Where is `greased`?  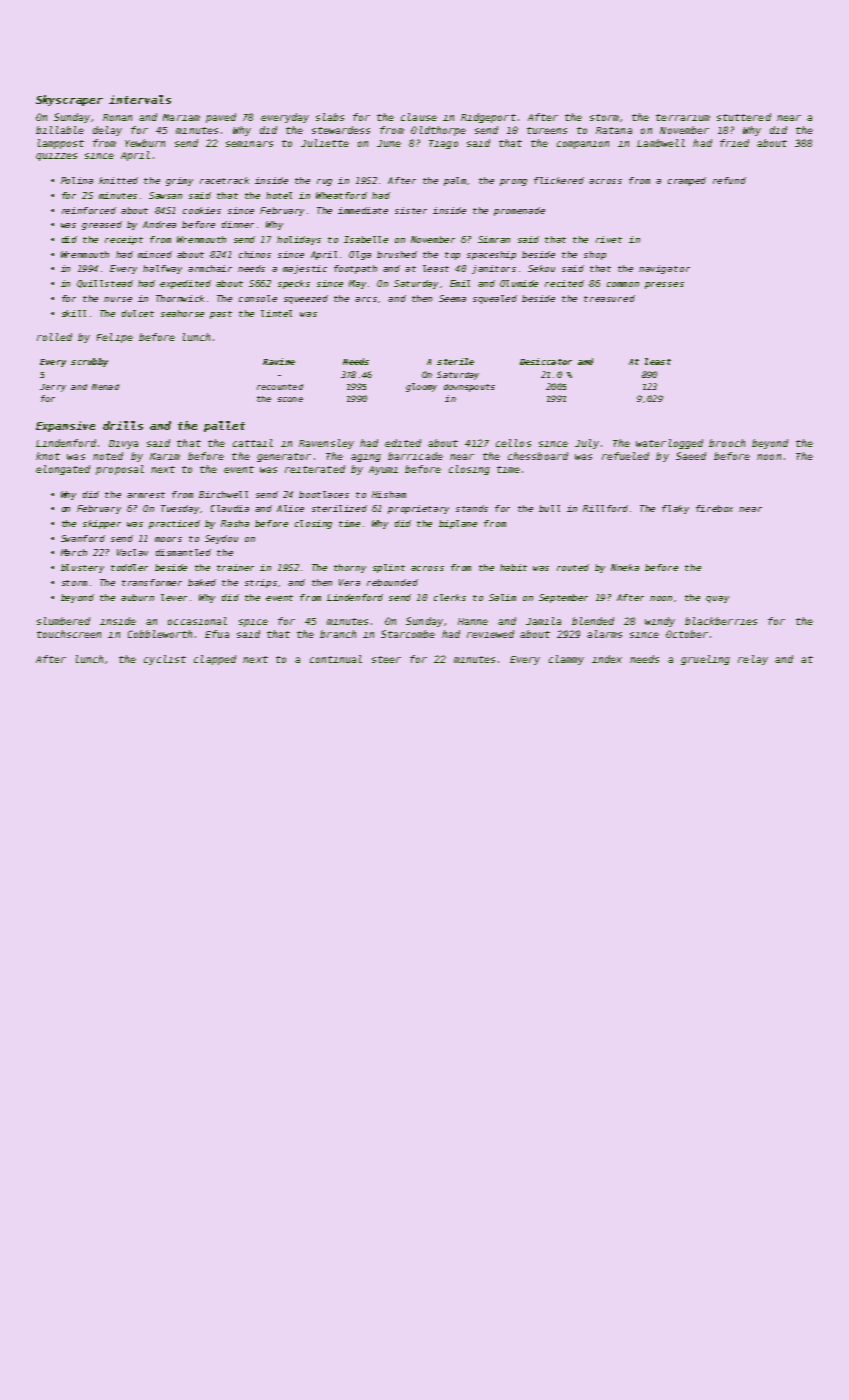
greased is located at coordinates (102, 225).
